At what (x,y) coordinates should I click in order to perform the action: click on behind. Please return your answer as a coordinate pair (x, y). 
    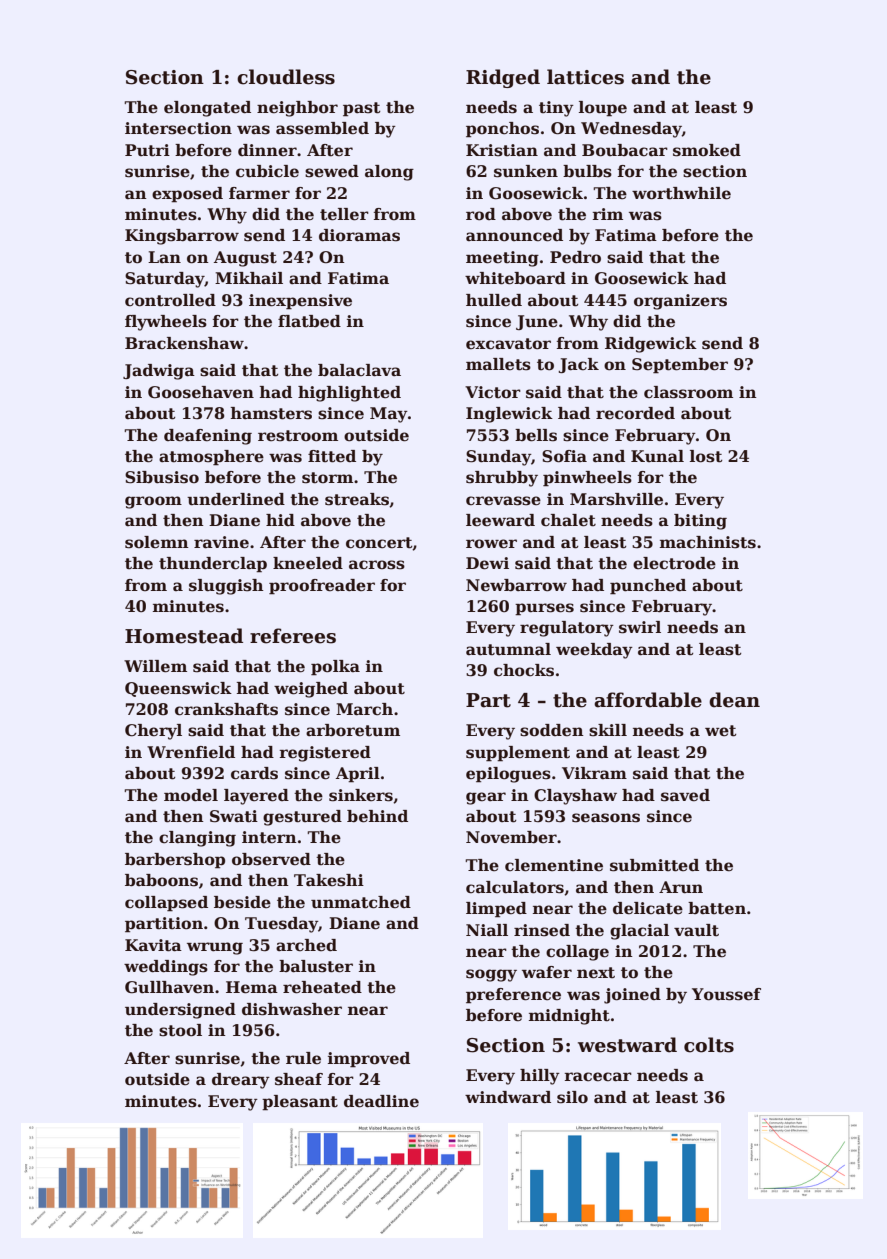
    Looking at the image, I should click on (377, 816).
